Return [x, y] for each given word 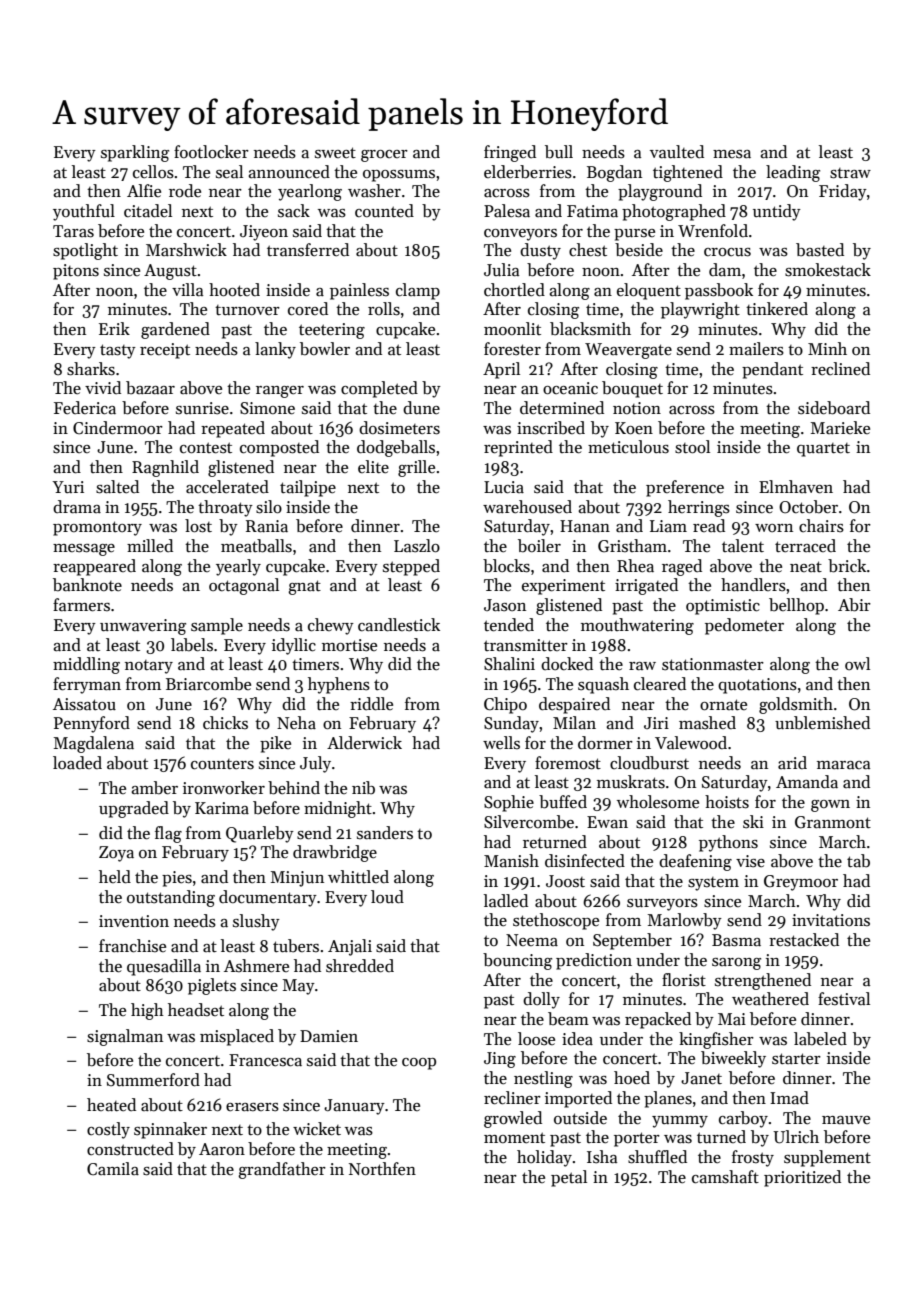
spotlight [85, 251]
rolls [384, 309]
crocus [727, 252]
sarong [736, 964]
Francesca [265, 1060]
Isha [602, 1157]
